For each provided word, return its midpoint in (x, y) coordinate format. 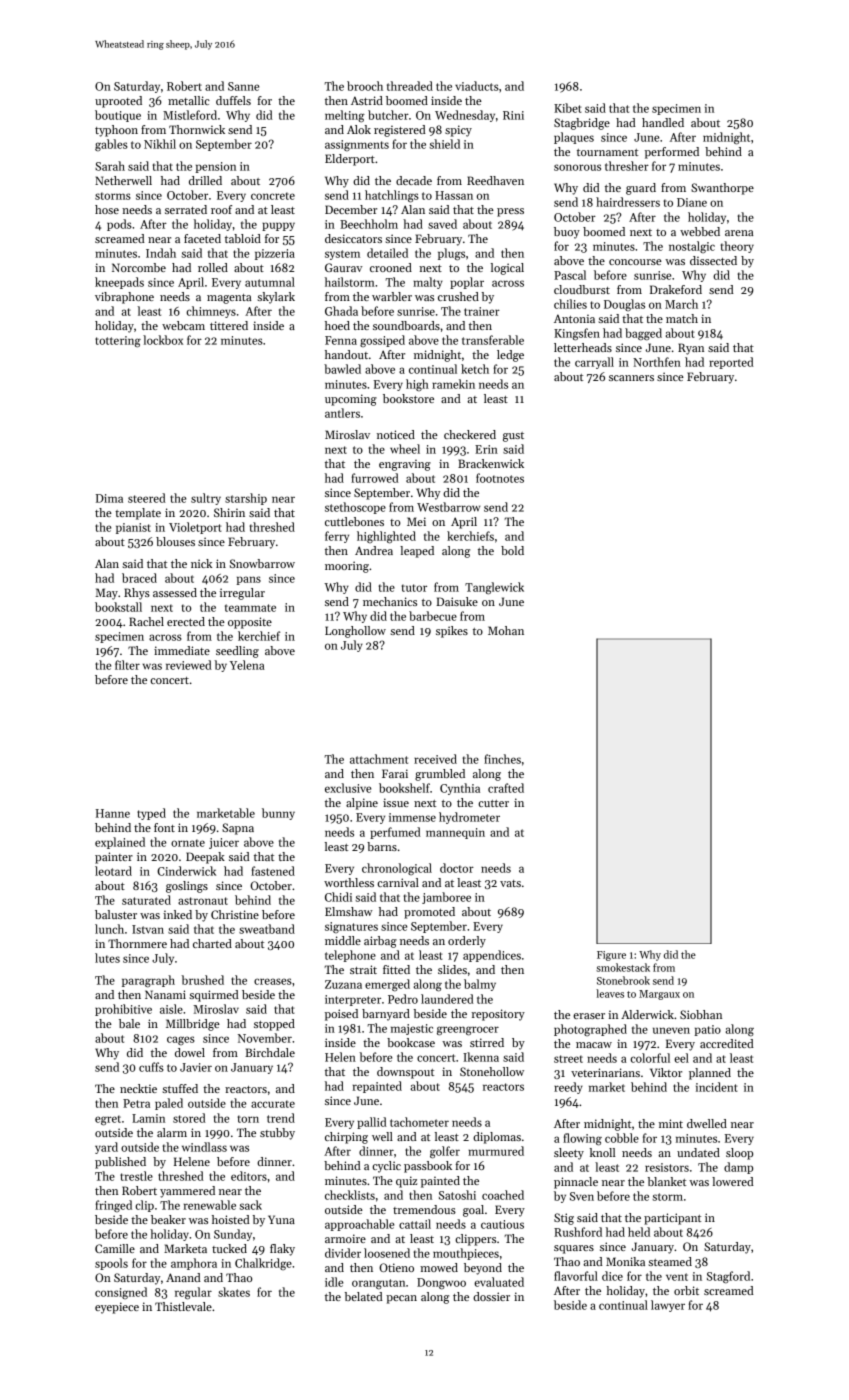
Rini (513, 115)
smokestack (623, 967)
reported (731, 363)
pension (216, 167)
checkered (470, 434)
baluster (116, 914)
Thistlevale (183, 1306)
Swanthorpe (722, 189)
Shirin (229, 512)
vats (510, 883)
